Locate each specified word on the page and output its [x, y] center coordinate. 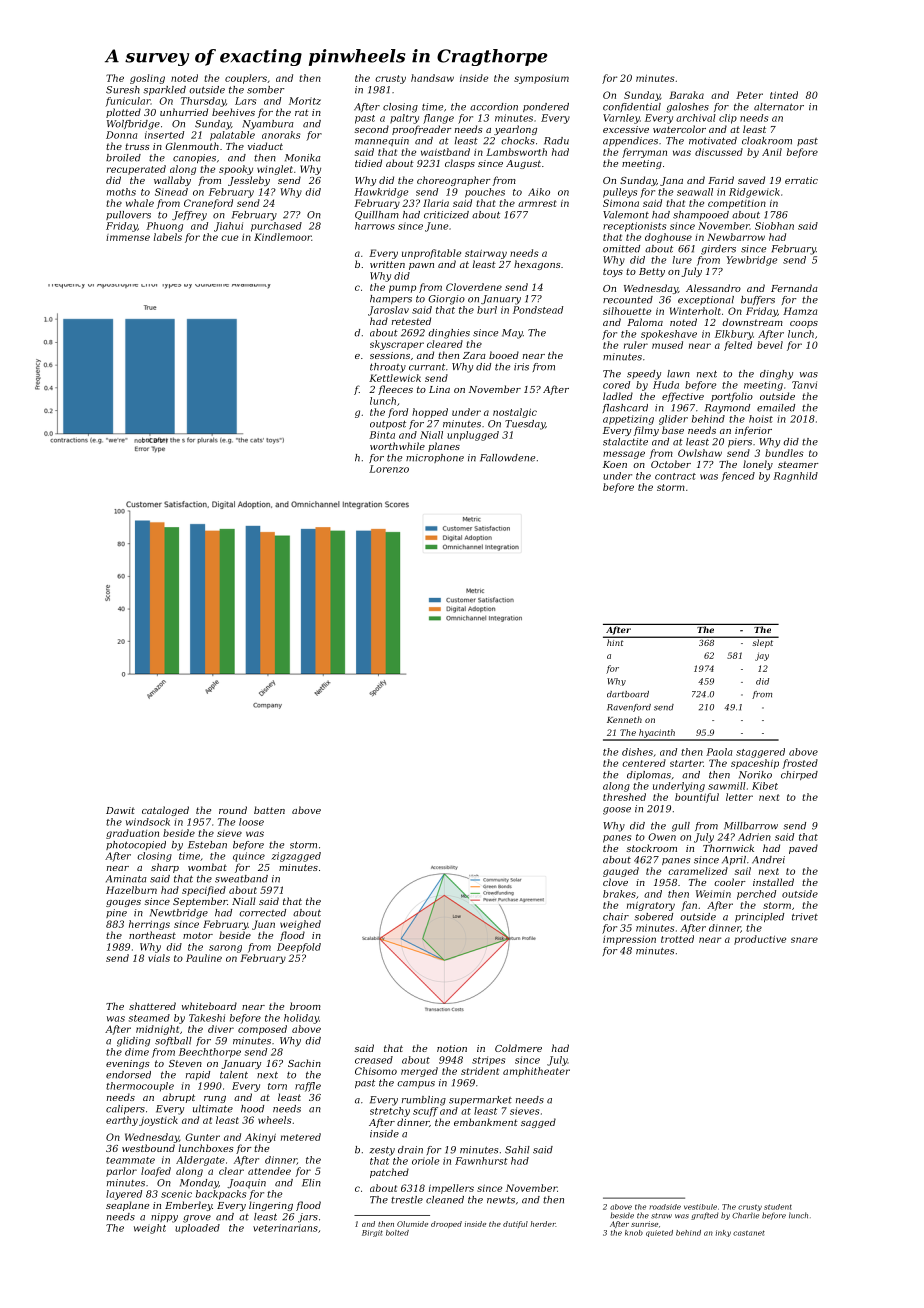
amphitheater [536, 1072]
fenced [738, 477]
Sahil [517, 1150]
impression [629, 940]
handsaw [432, 78]
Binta [382, 435]
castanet [749, 1233]
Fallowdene [507, 458]
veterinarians [285, 1228]
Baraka [686, 95]
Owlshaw [700, 453]
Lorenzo [389, 469]
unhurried [184, 112]
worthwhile [397, 446]
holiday [301, 1019]
